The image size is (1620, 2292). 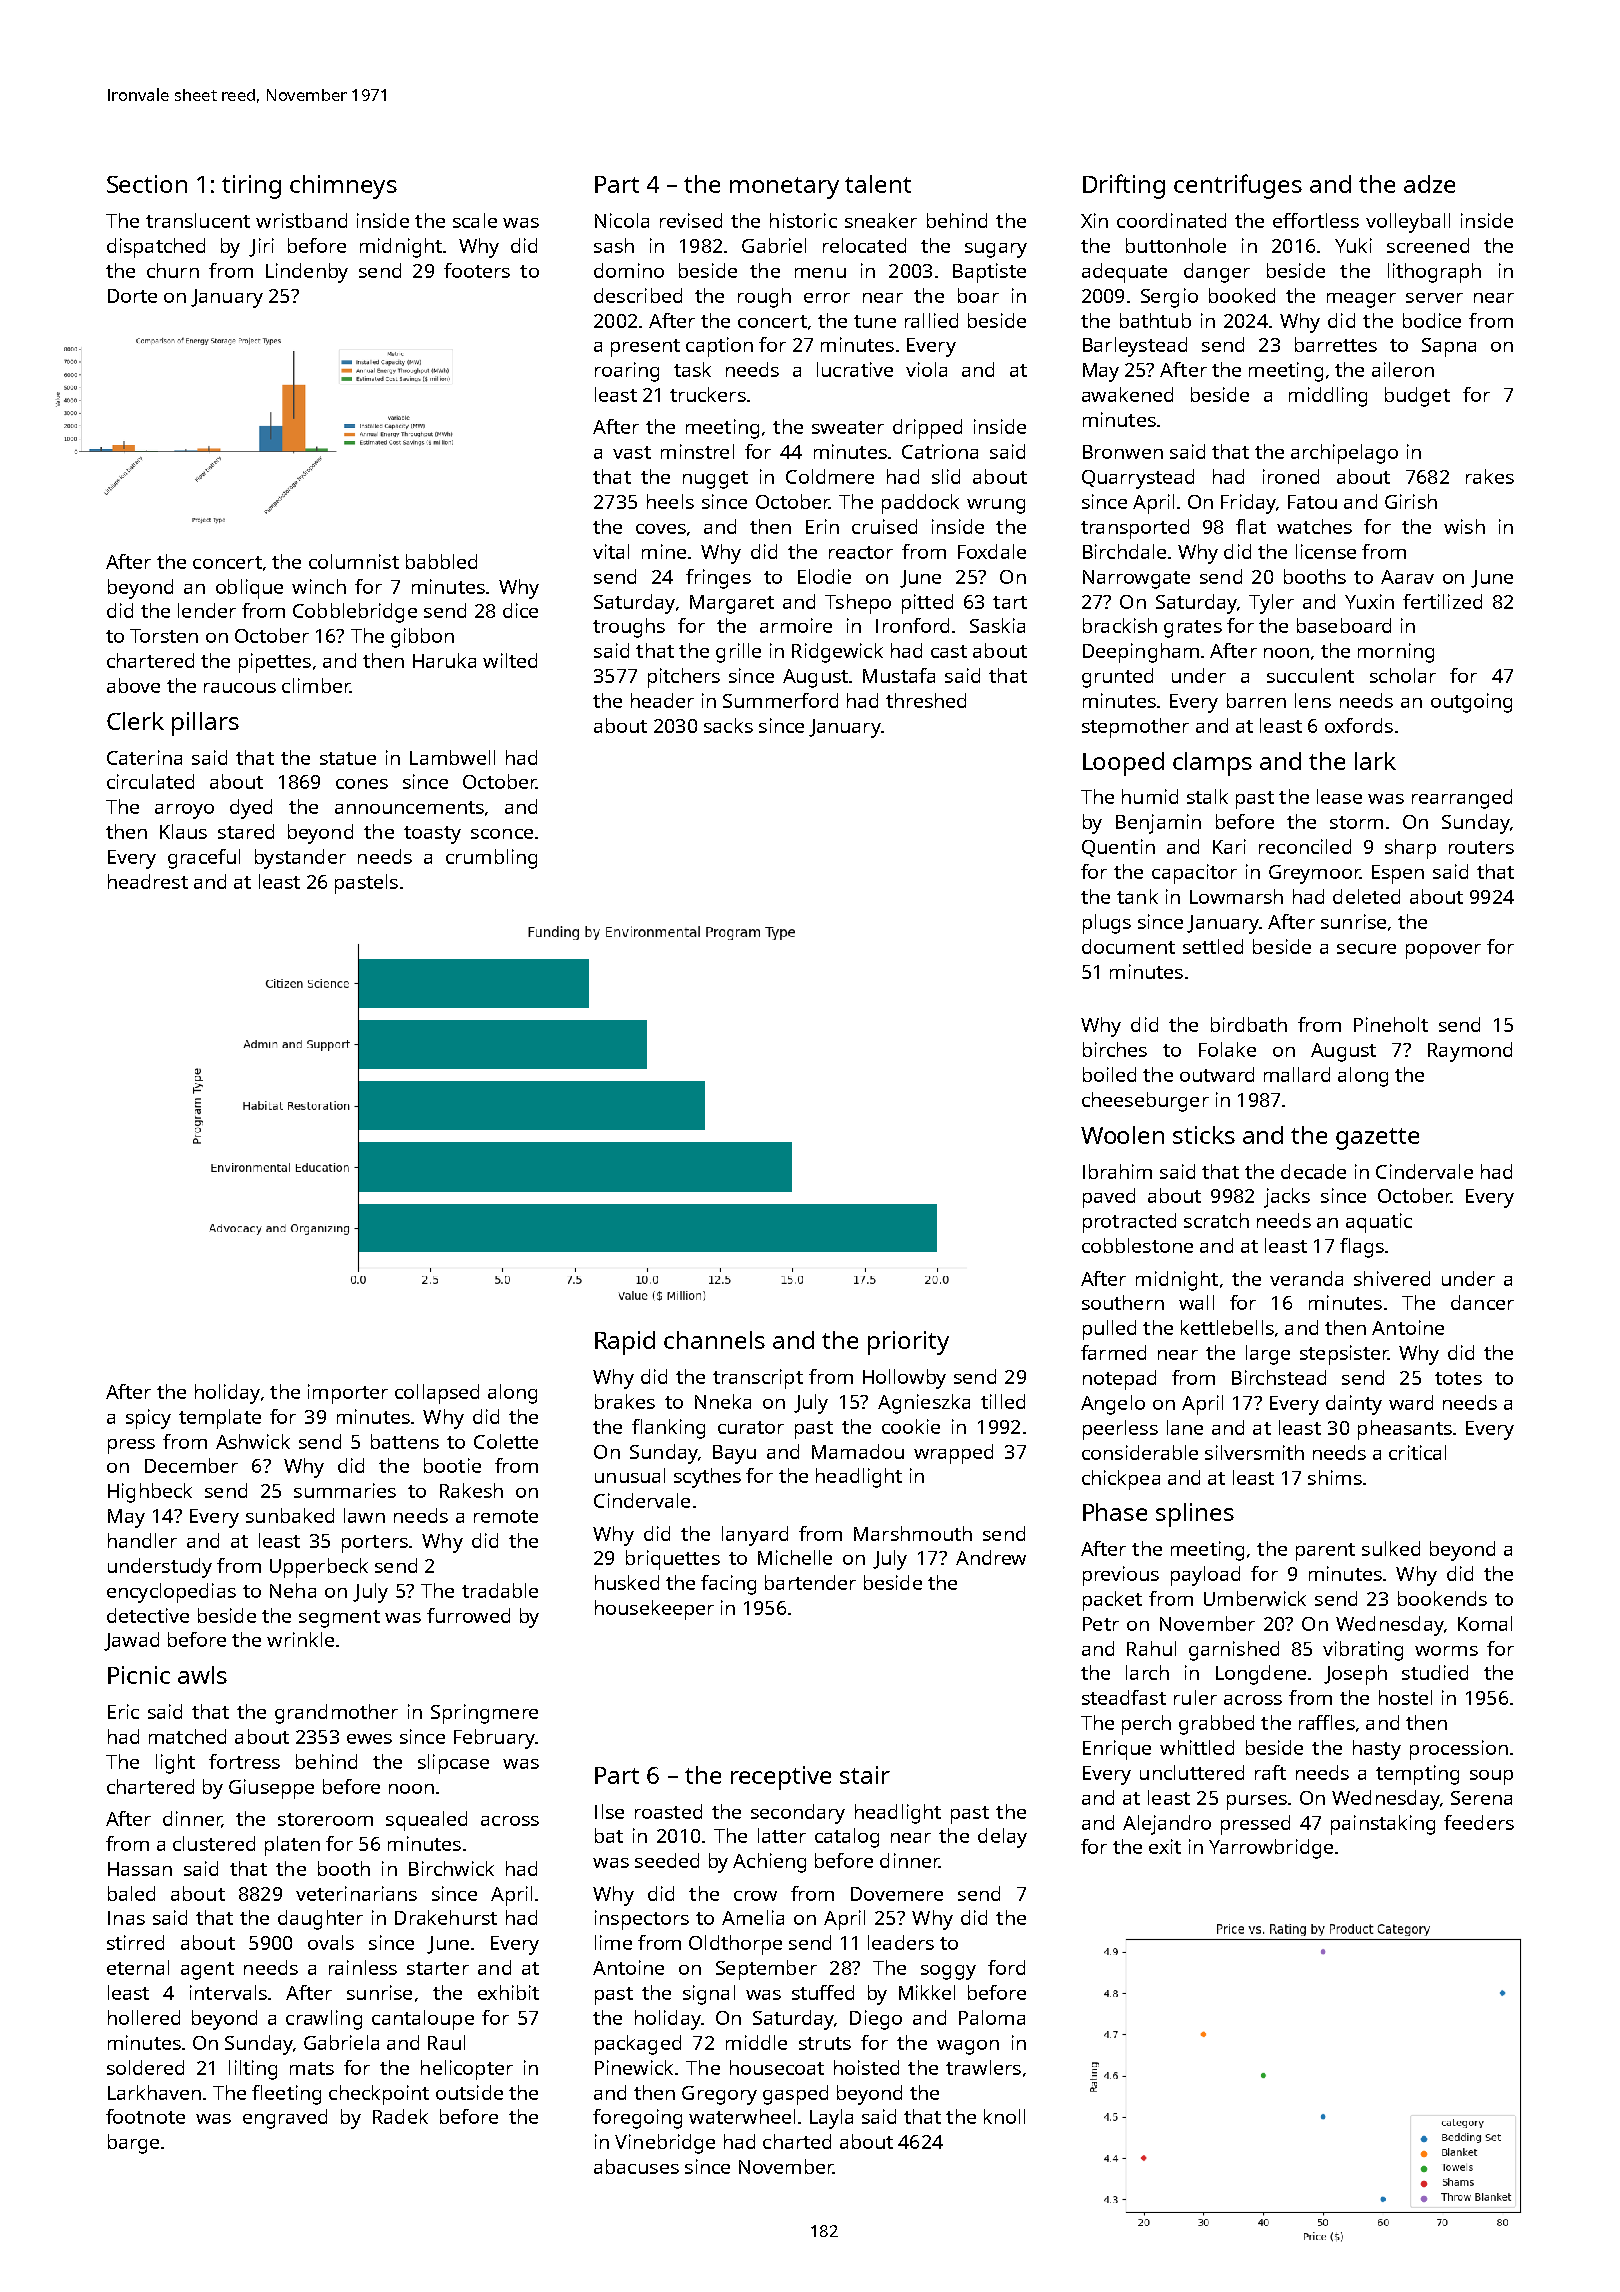 What do you see at coordinates (437, 1394) in the document?
I see `collapsed` at bounding box center [437, 1394].
